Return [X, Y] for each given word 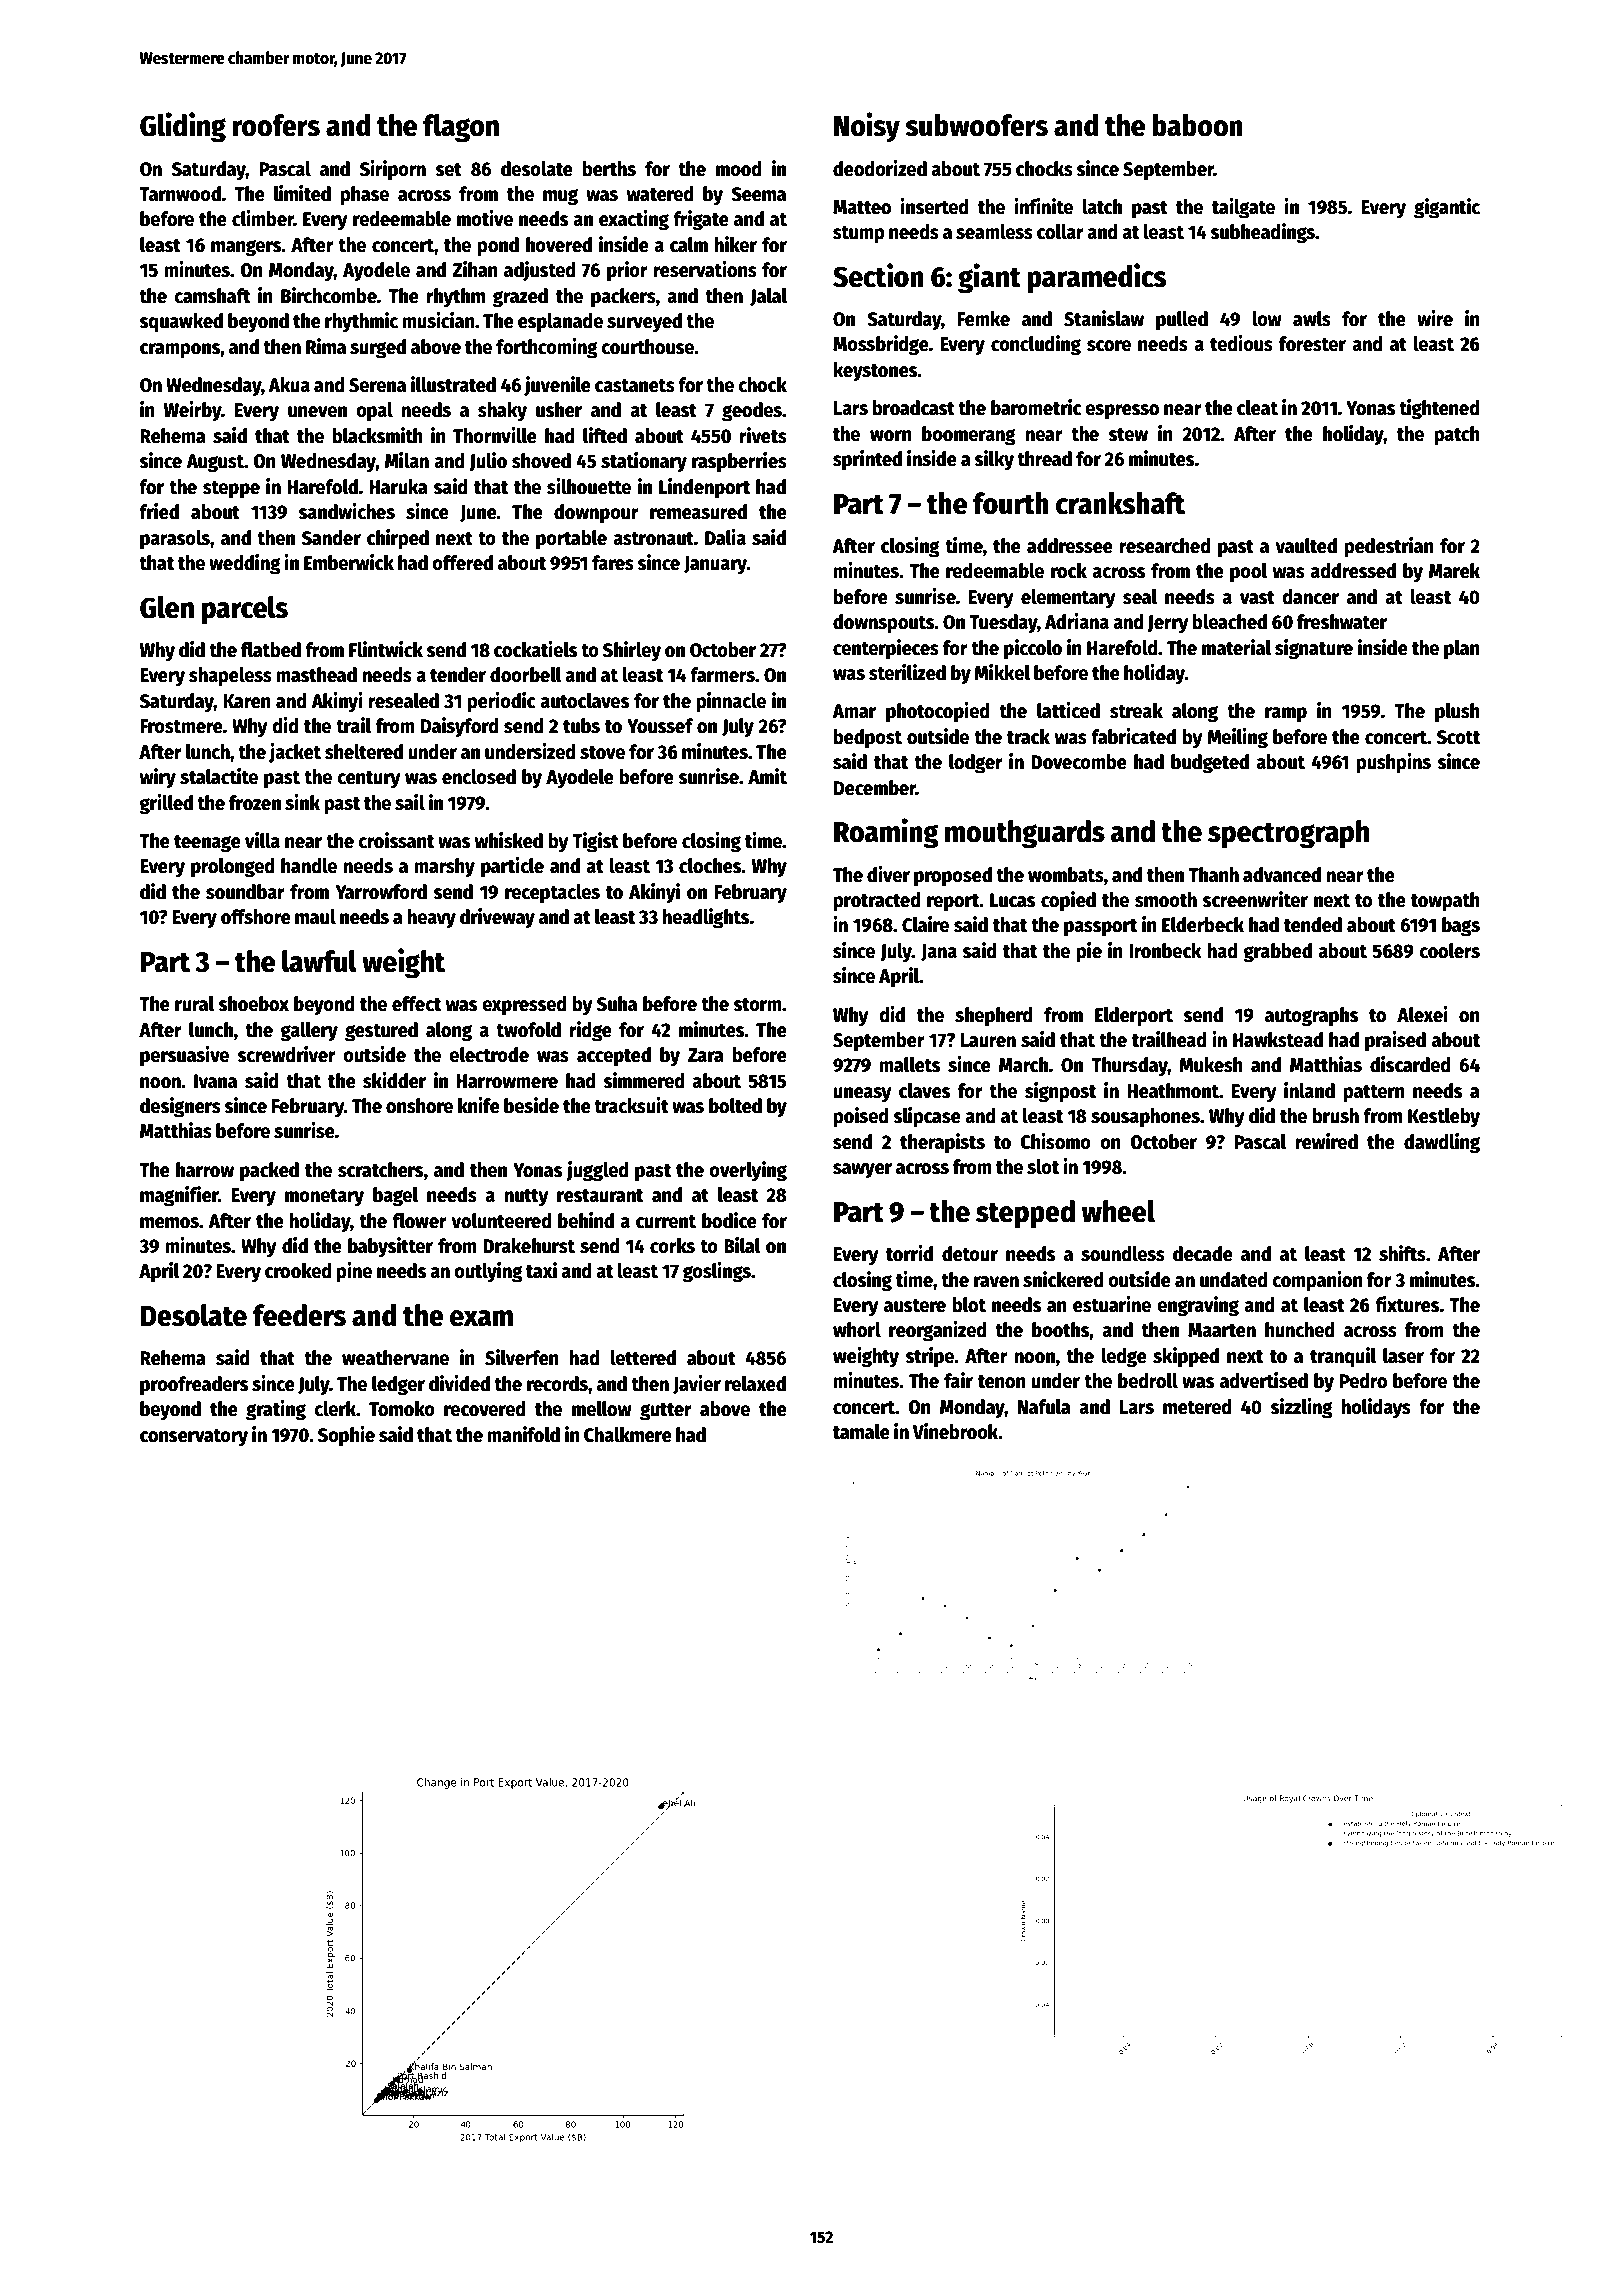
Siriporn [393, 170]
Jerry [1167, 624]
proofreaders [194, 1386]
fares [613, 563]
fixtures [1407, 1304]
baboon [1197, 125]
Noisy [867, 127]
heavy [432, 919]
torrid [909, 1253]
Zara [706, 1055]
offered [462, 563]
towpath [1445, 902]
